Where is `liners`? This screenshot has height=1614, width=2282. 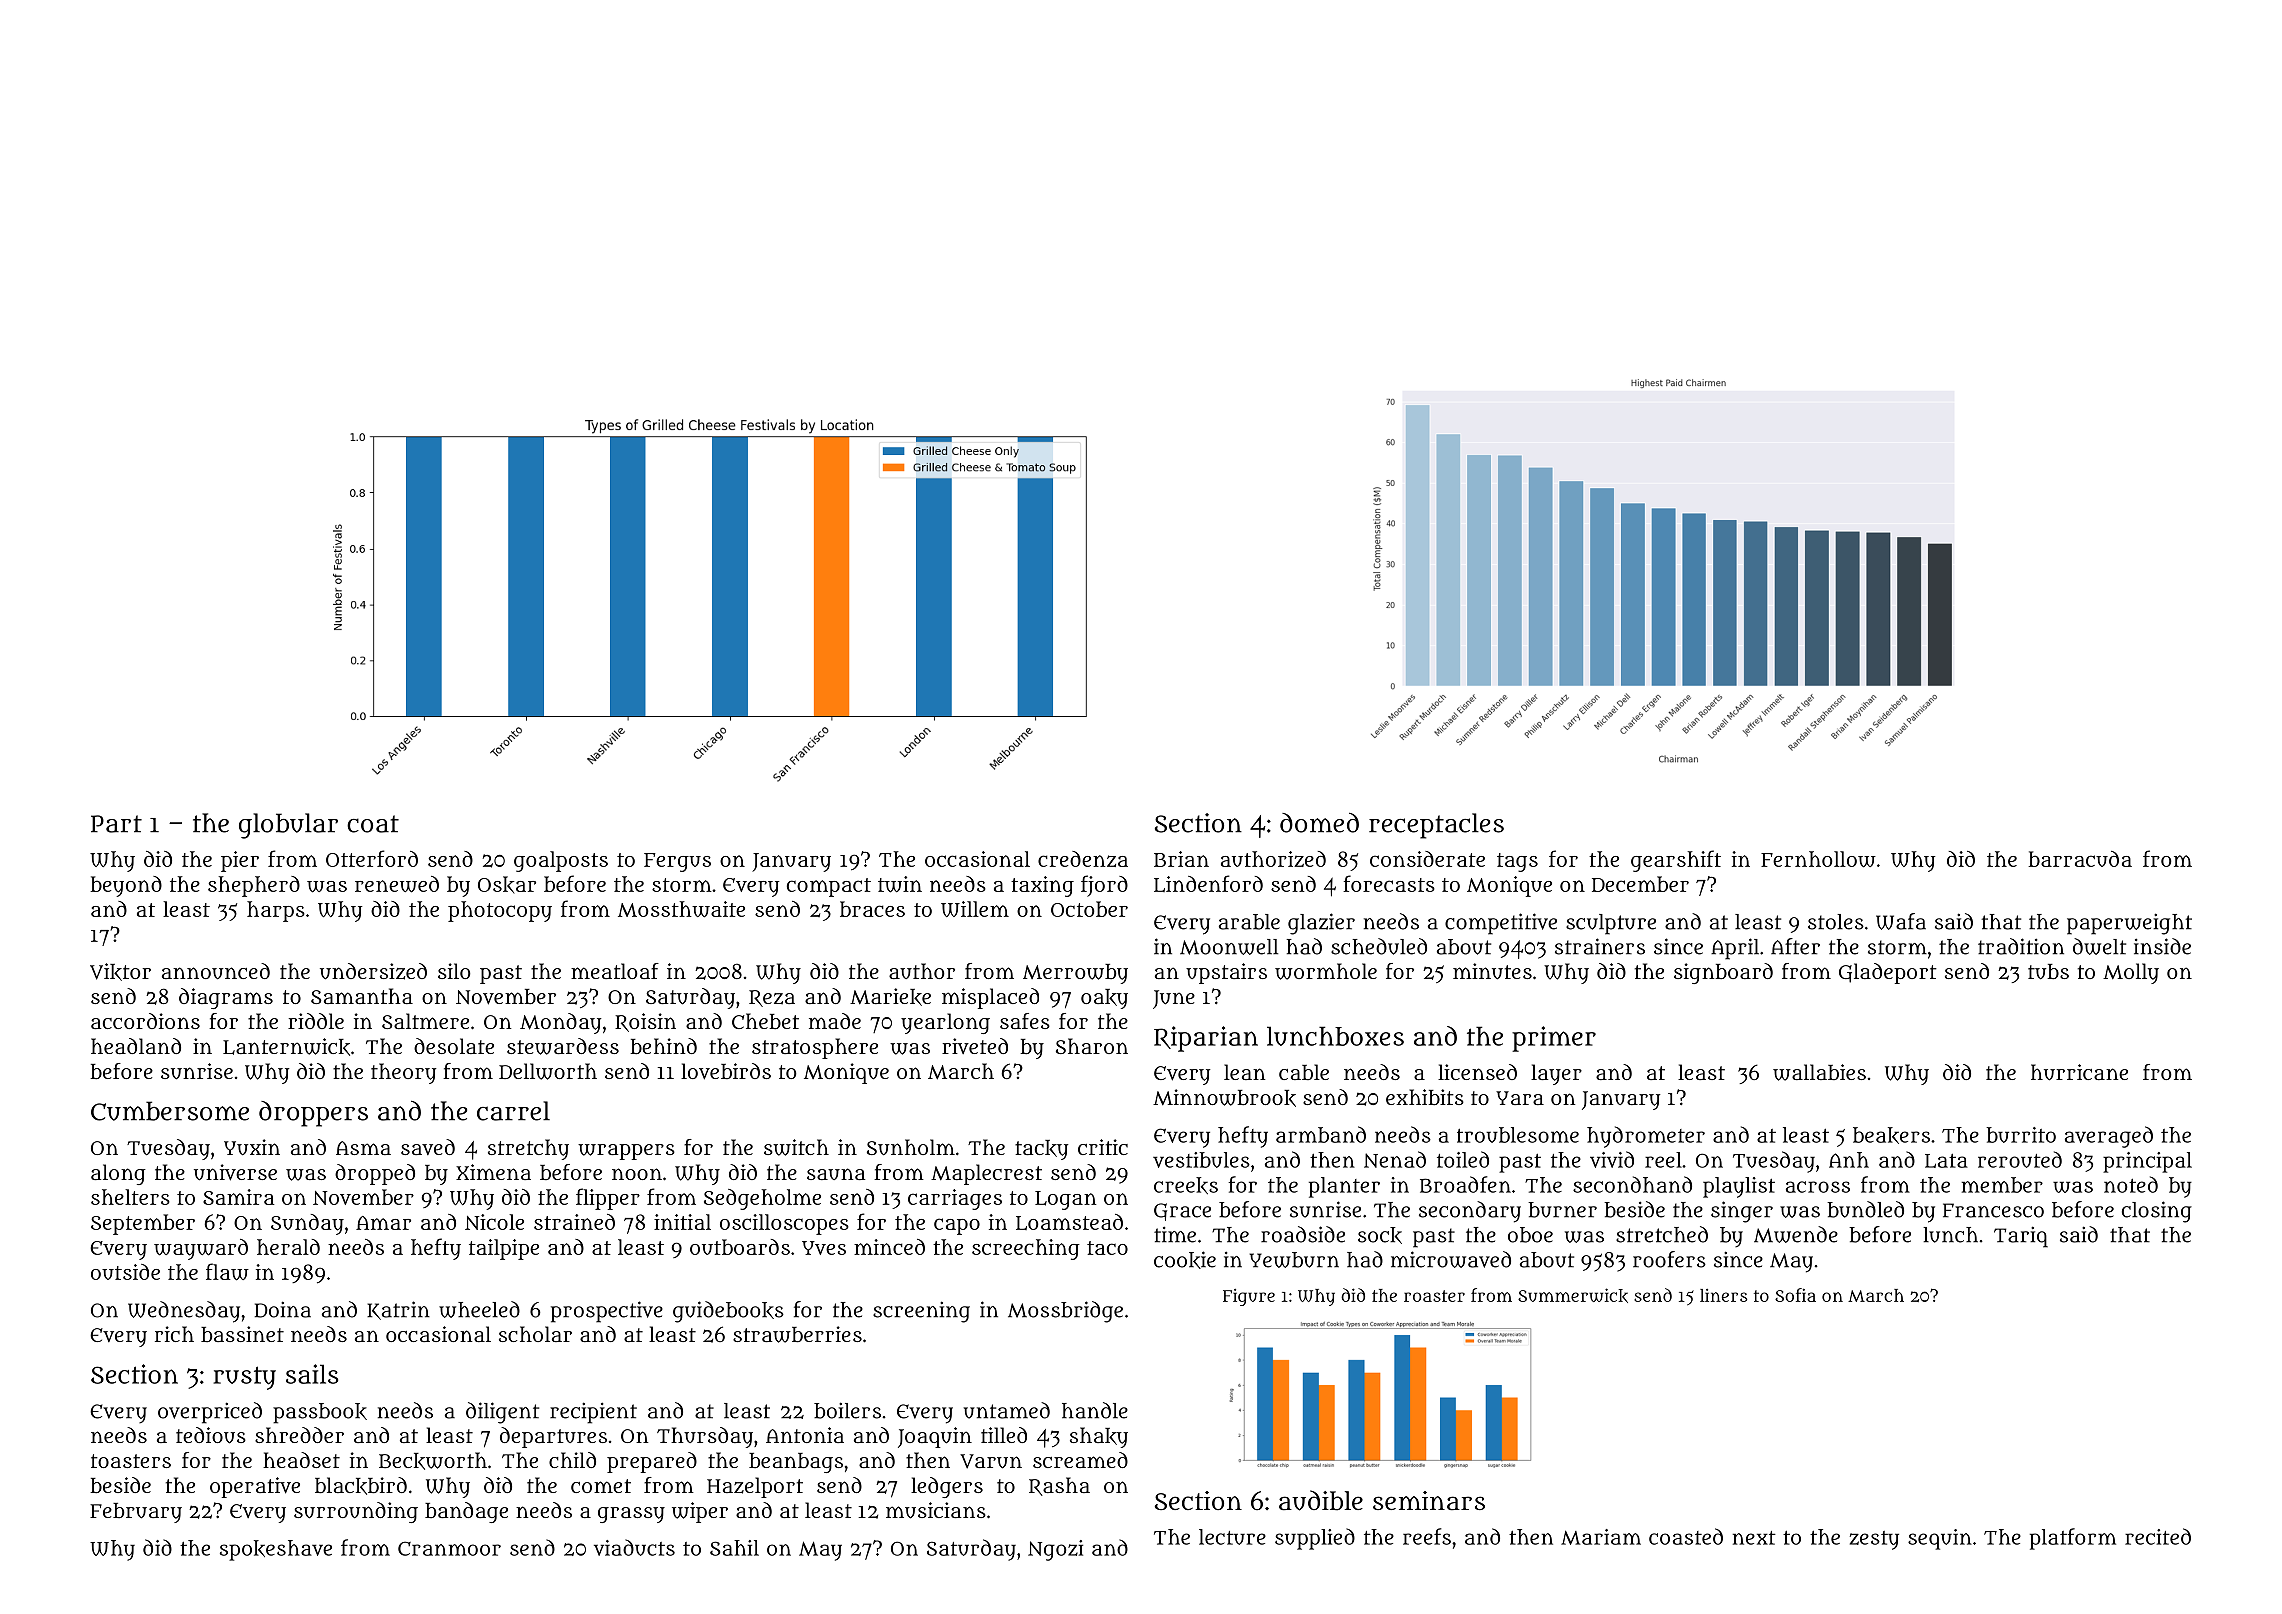 liners is located at coordinates (1723, 1295).
